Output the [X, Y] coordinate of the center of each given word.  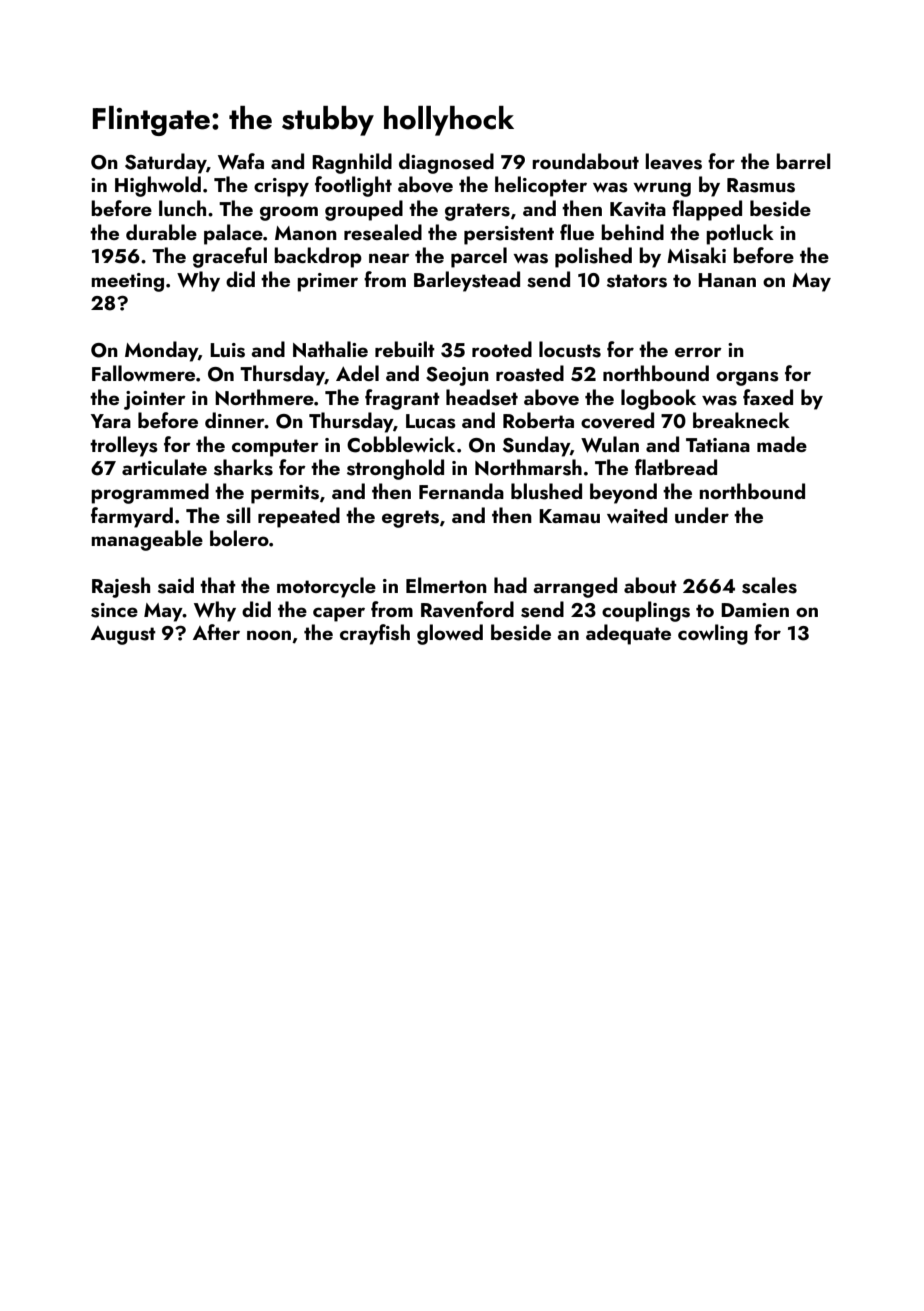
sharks [243, 467]
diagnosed [446, 163]
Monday [161, 351]
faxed [768, 397]
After [216, 632]
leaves [674, 161]
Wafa [241, 161]
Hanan [727, 280]
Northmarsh [528, 467]
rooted [502, 349]
